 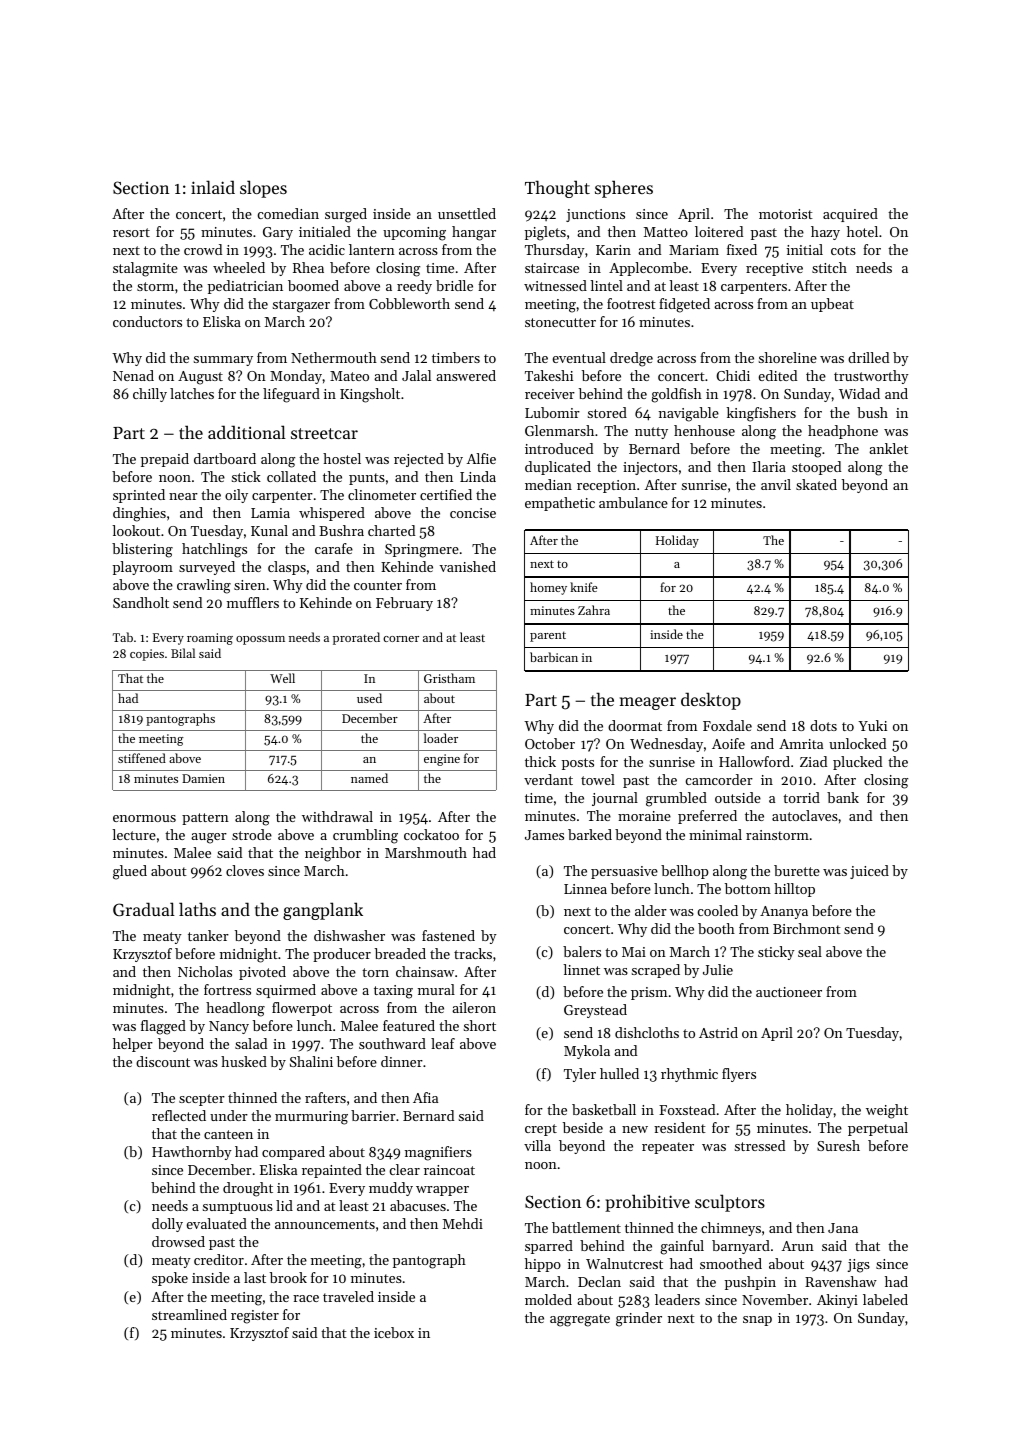 I want to click on flyers, so click(x=739, y=1075).
